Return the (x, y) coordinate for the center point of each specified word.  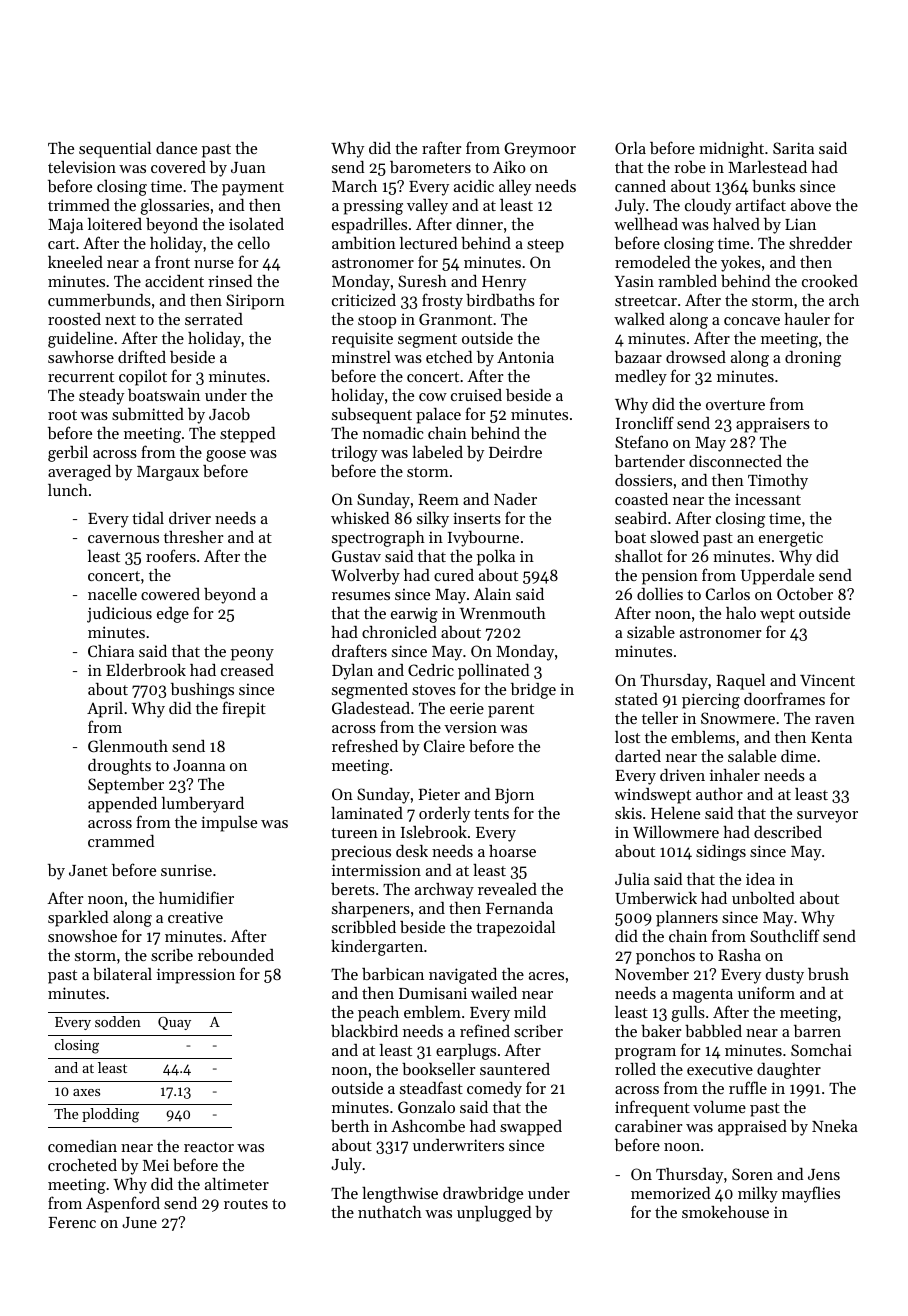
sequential (115, 150)
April (105, 710)
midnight (731, 150)
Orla (630, 148)
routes (246, 1204)
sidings (721, 853)
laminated (367, 813)
